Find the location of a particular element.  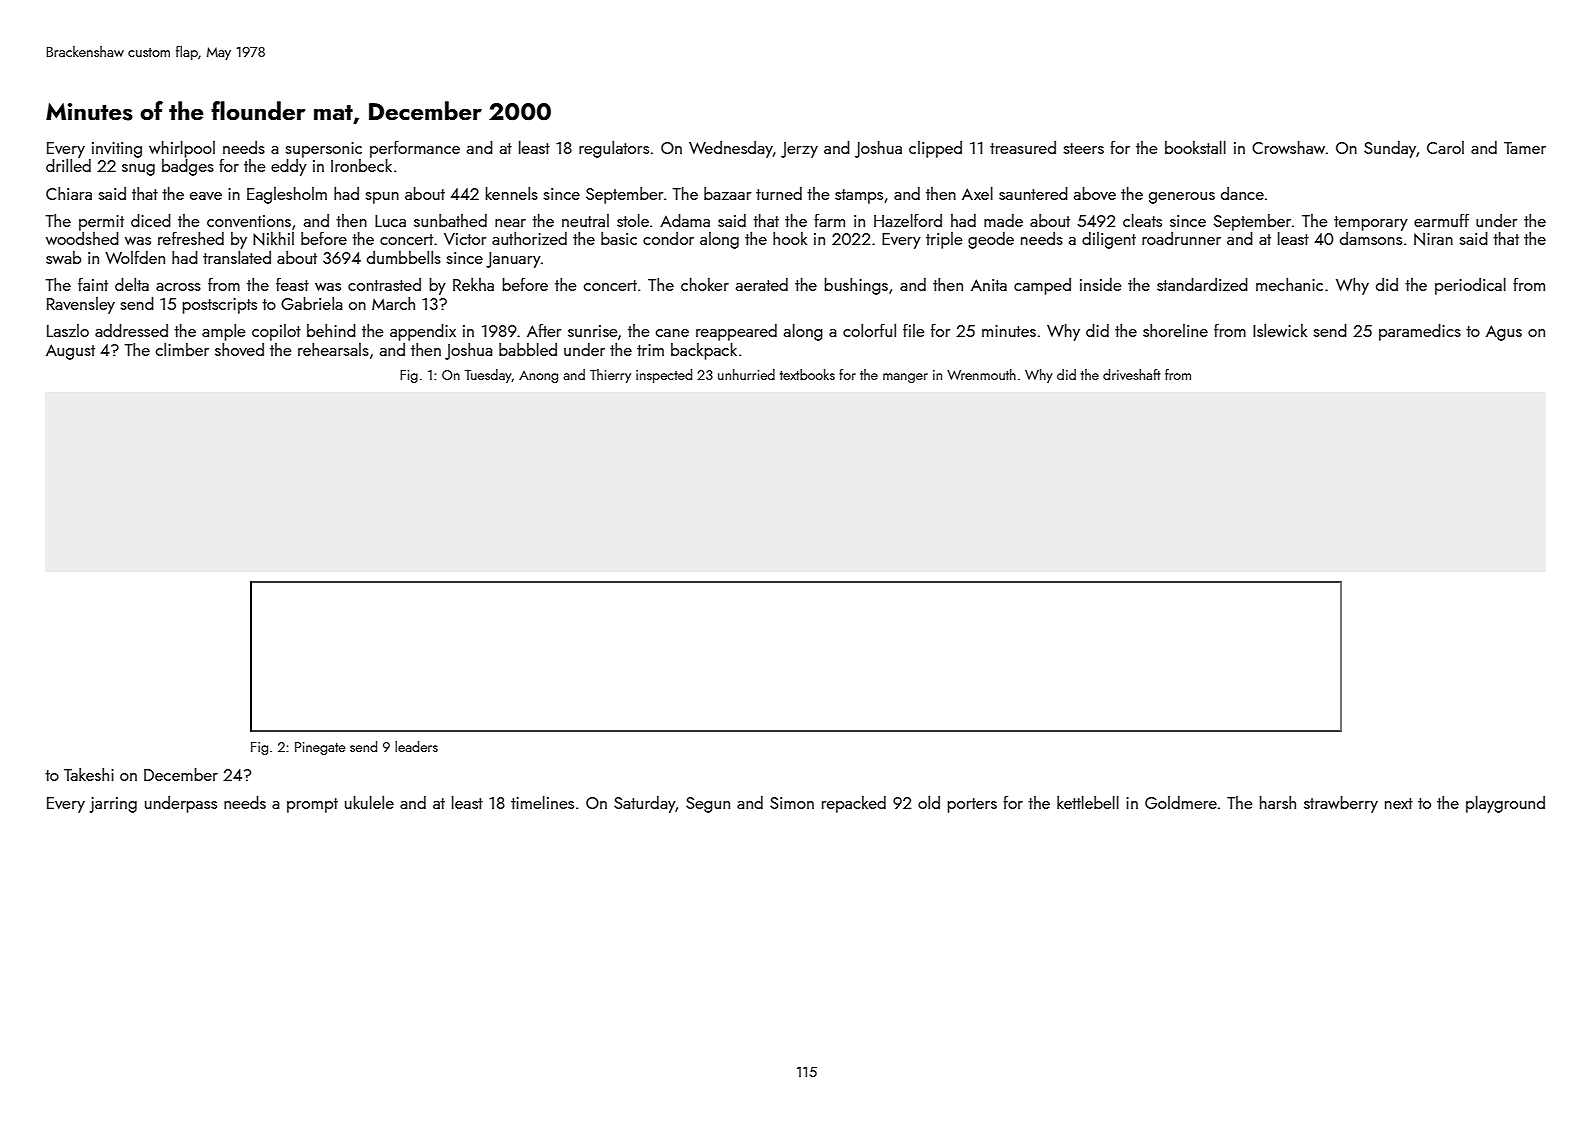

choker is located at coordinates (705, 284).
